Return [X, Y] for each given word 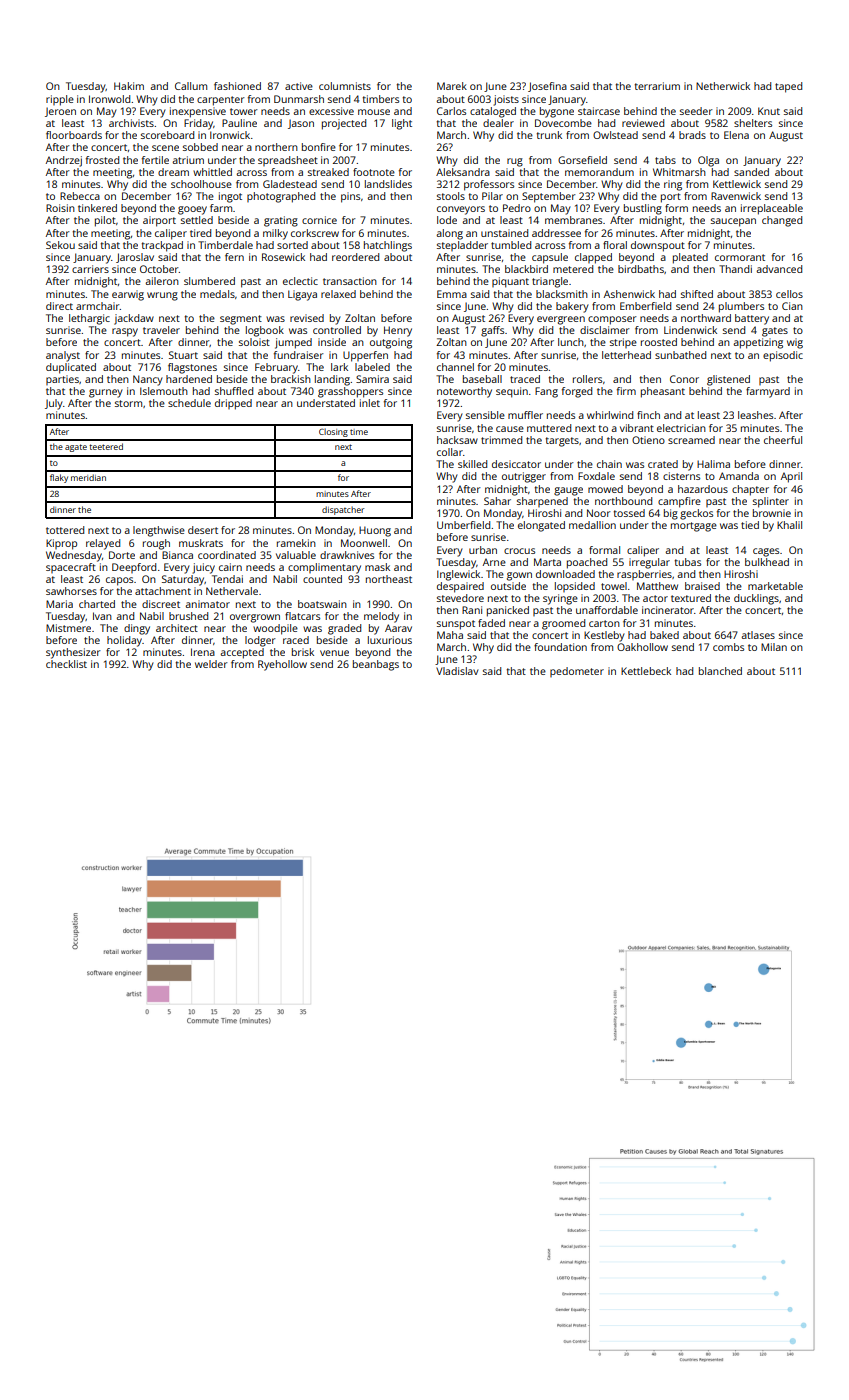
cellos [789, 294]
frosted [102, 160]
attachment [163, 591]
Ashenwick [629, 294]
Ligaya [302, 295]
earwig [128, 295]
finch [648, 415]
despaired [460, 587]
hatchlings [388, 246]
